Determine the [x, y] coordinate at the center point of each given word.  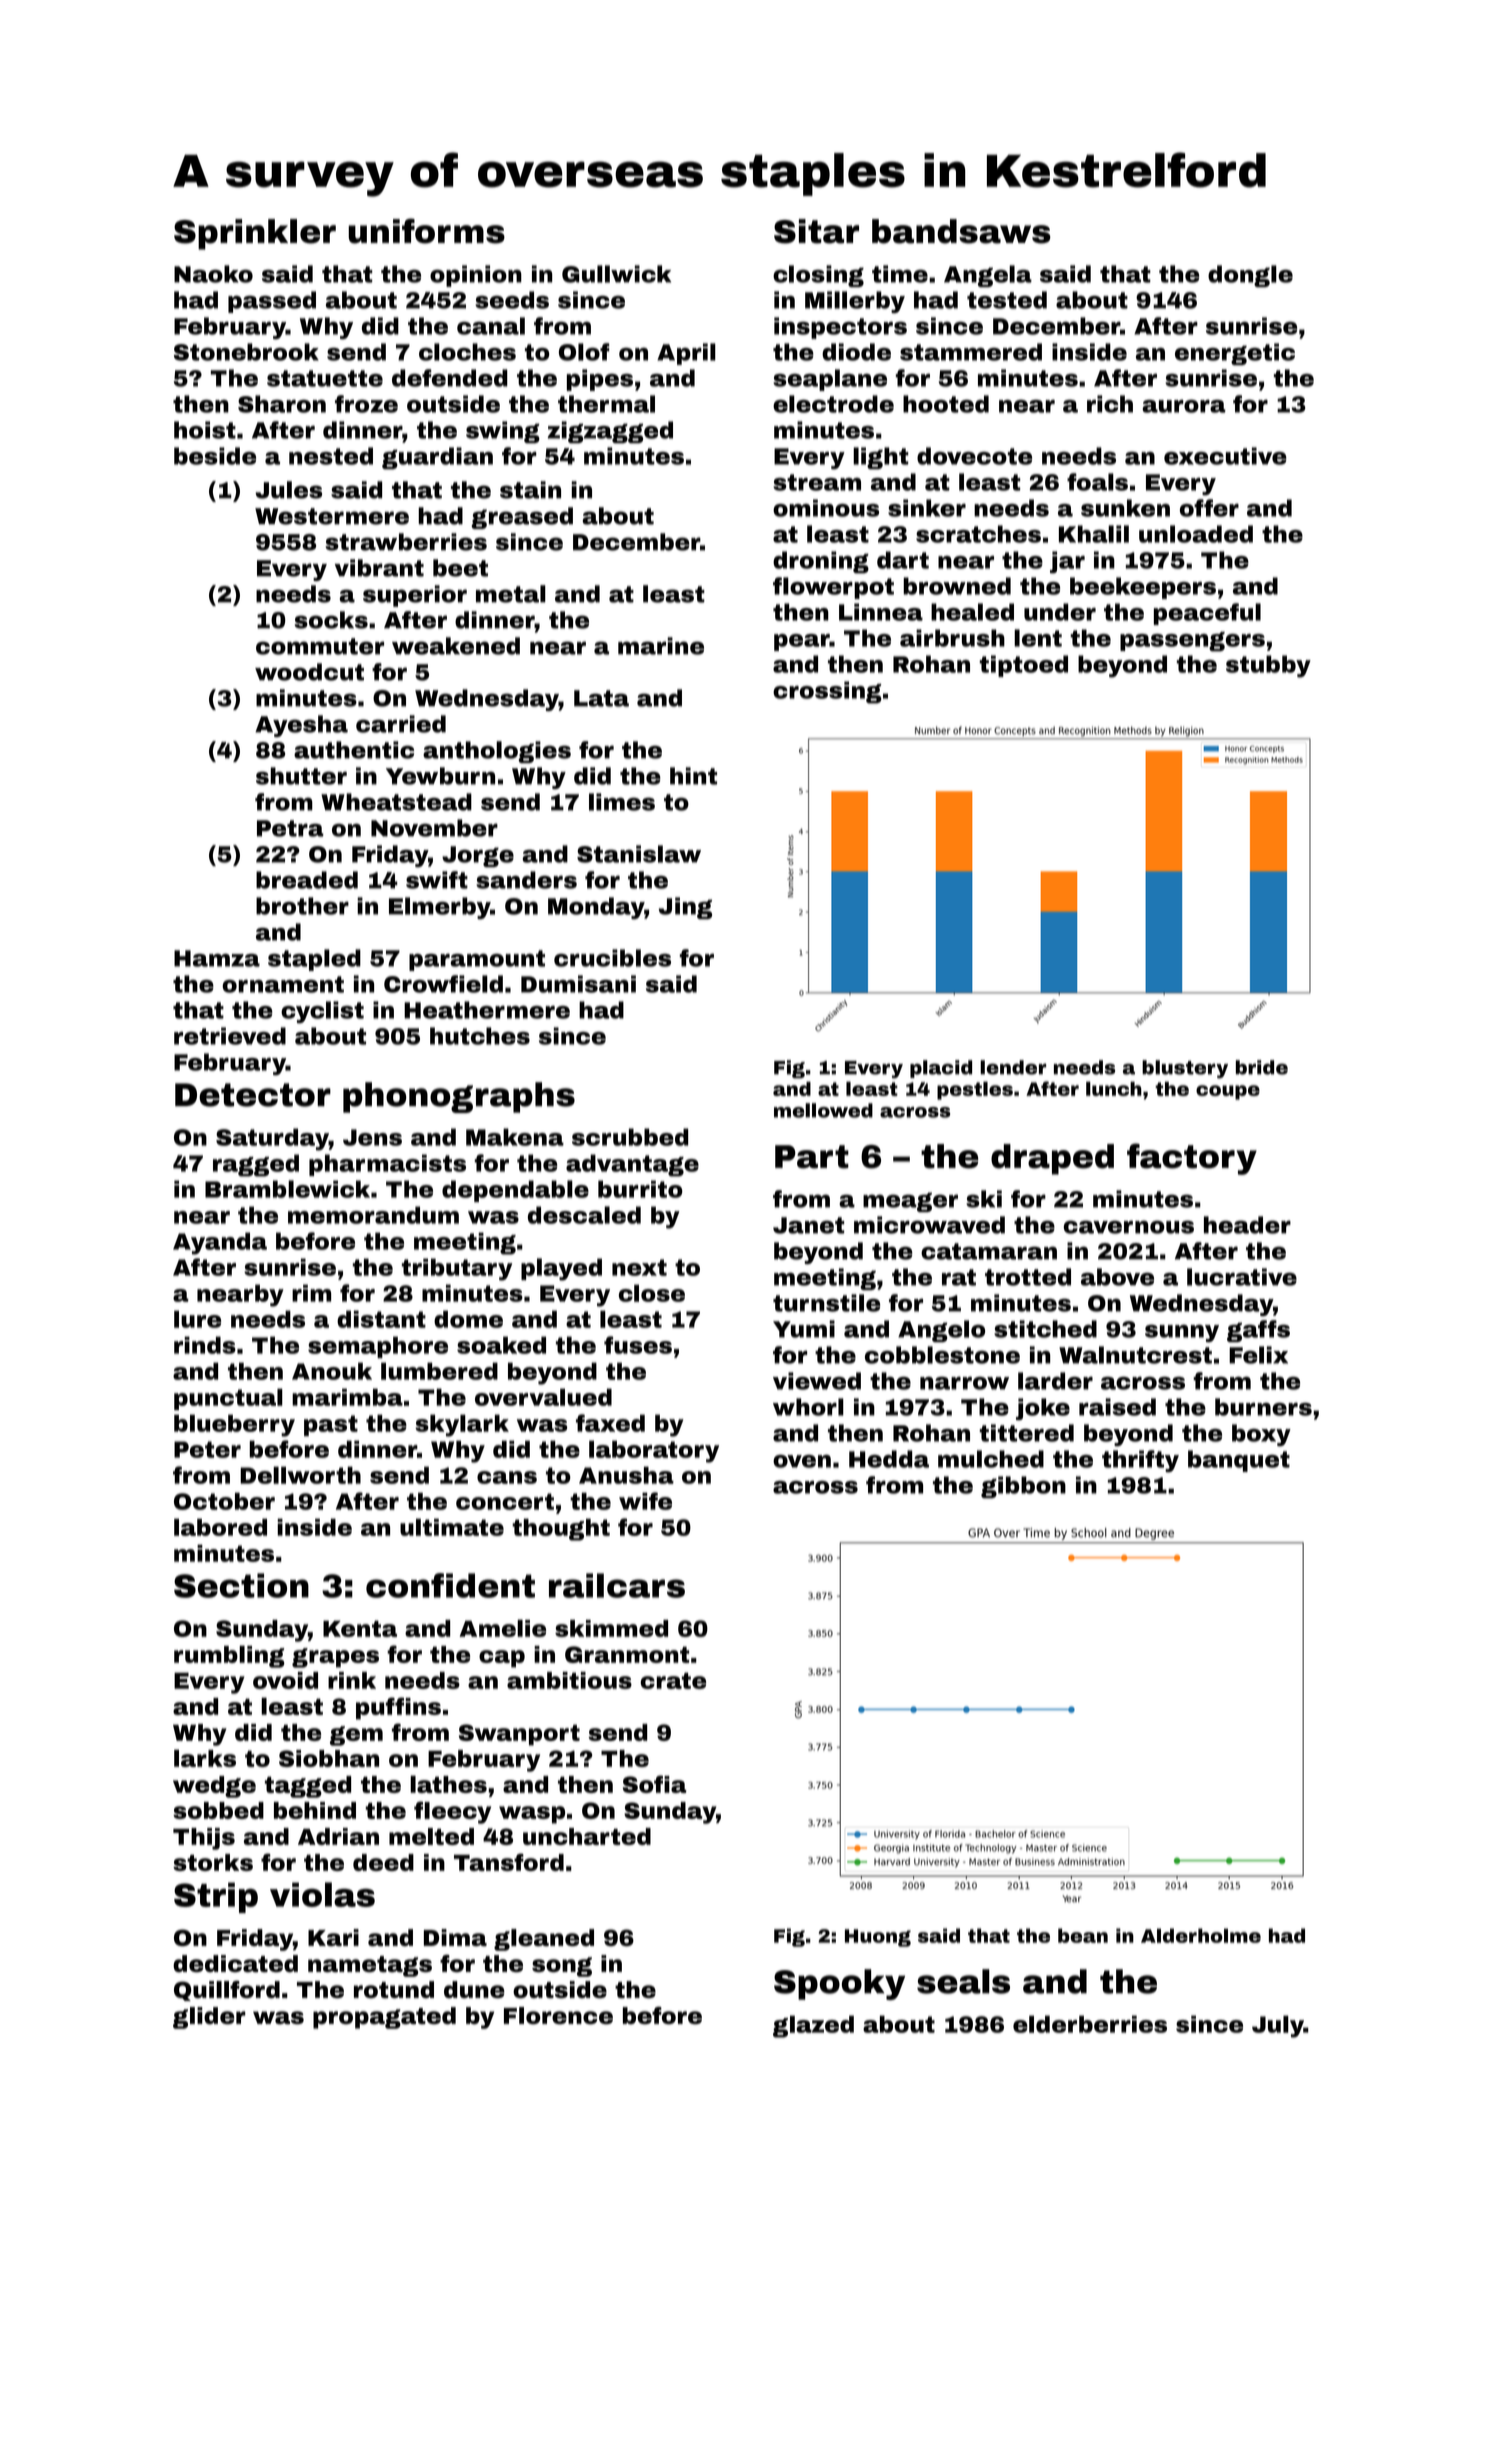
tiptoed [1024, 666]
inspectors [840, 328]
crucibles [612, 958]
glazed [813, 2026]
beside [215, 456]
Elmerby [439, 908]
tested [1007, 300]
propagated [384, 2018]
